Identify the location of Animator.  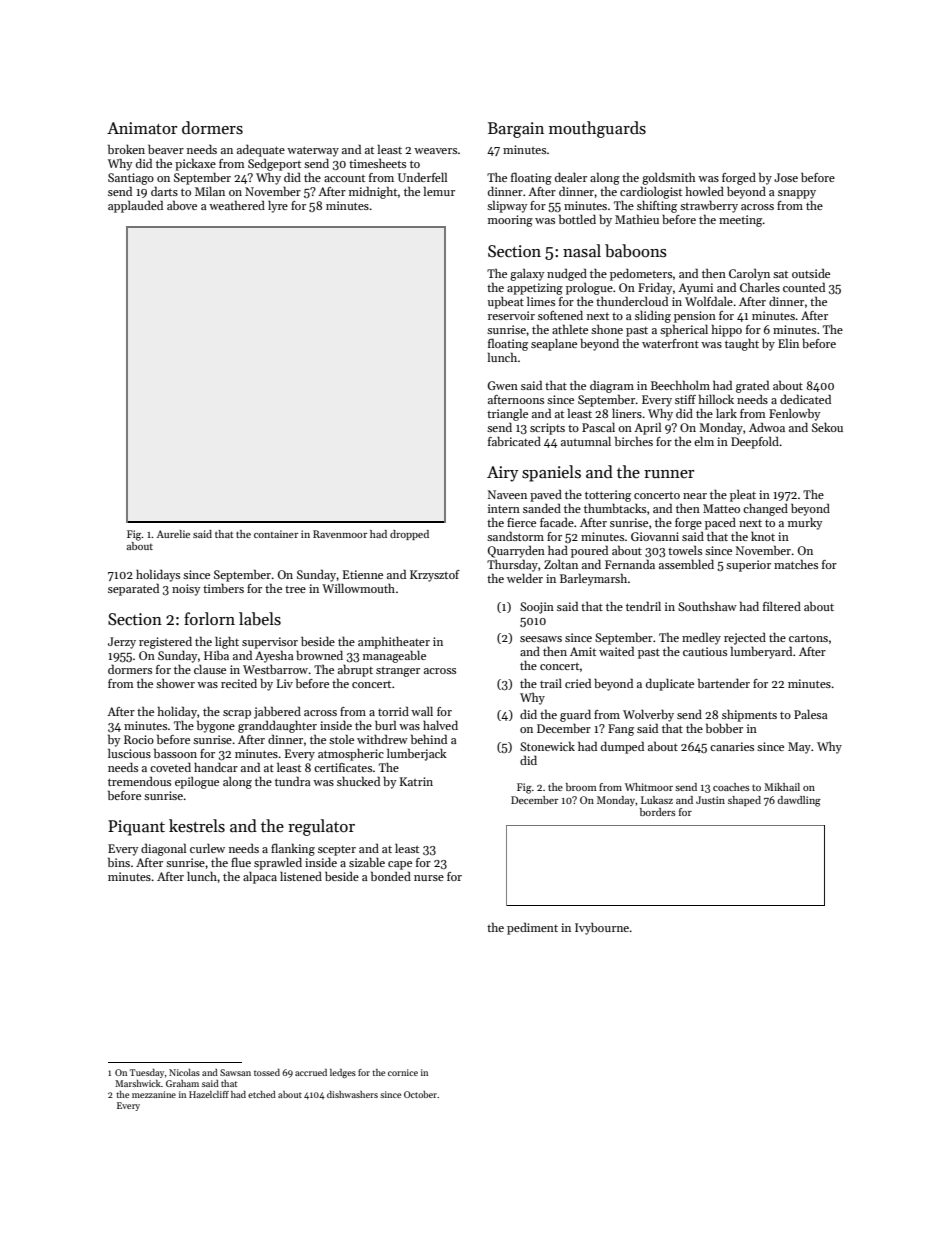
(142, 128).
